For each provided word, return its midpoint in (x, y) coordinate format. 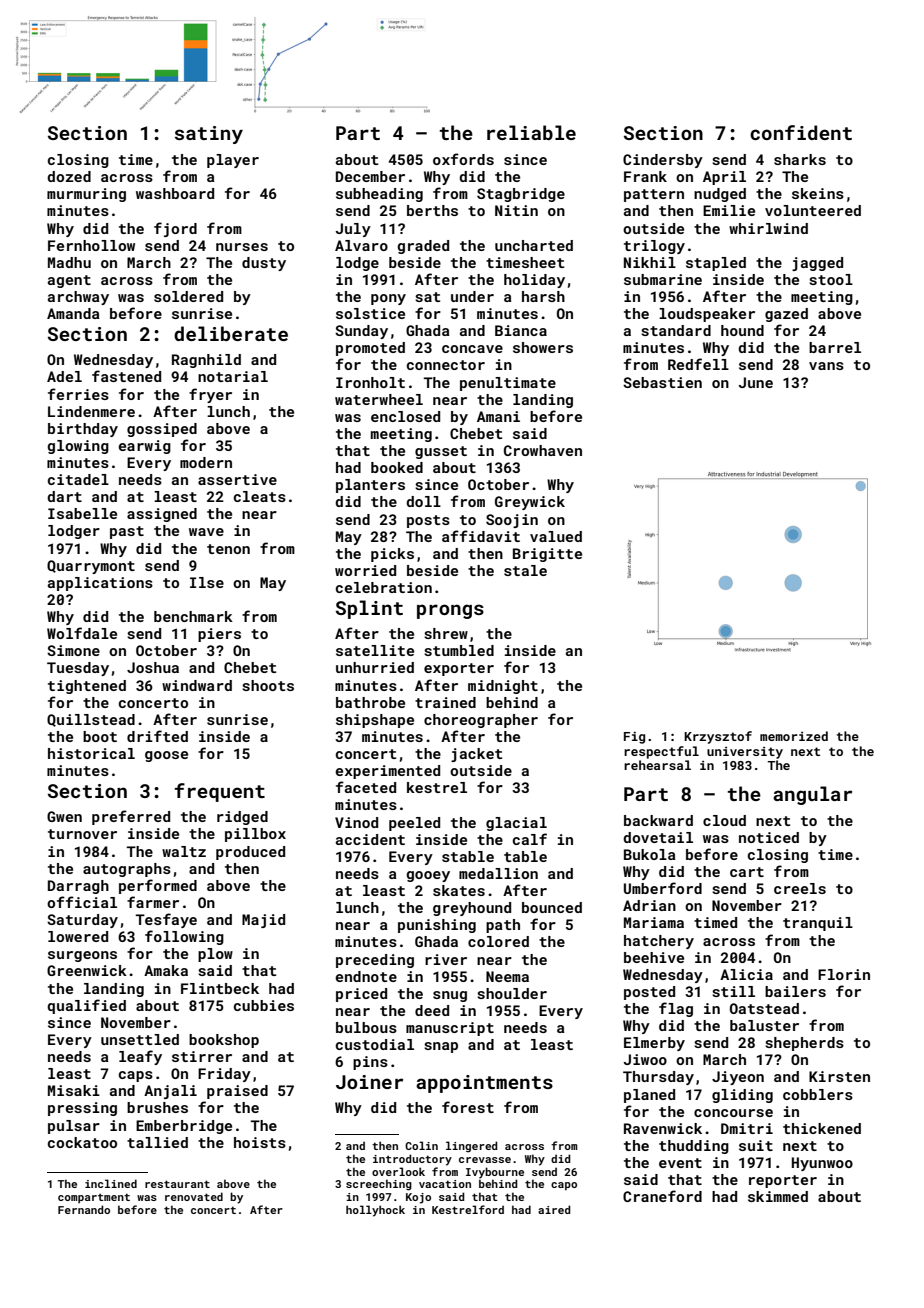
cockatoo (82, 1142)
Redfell (698, 364)
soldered (188, 296)
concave (472, 349)
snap (441, 1047)
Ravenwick (663, 1128)
